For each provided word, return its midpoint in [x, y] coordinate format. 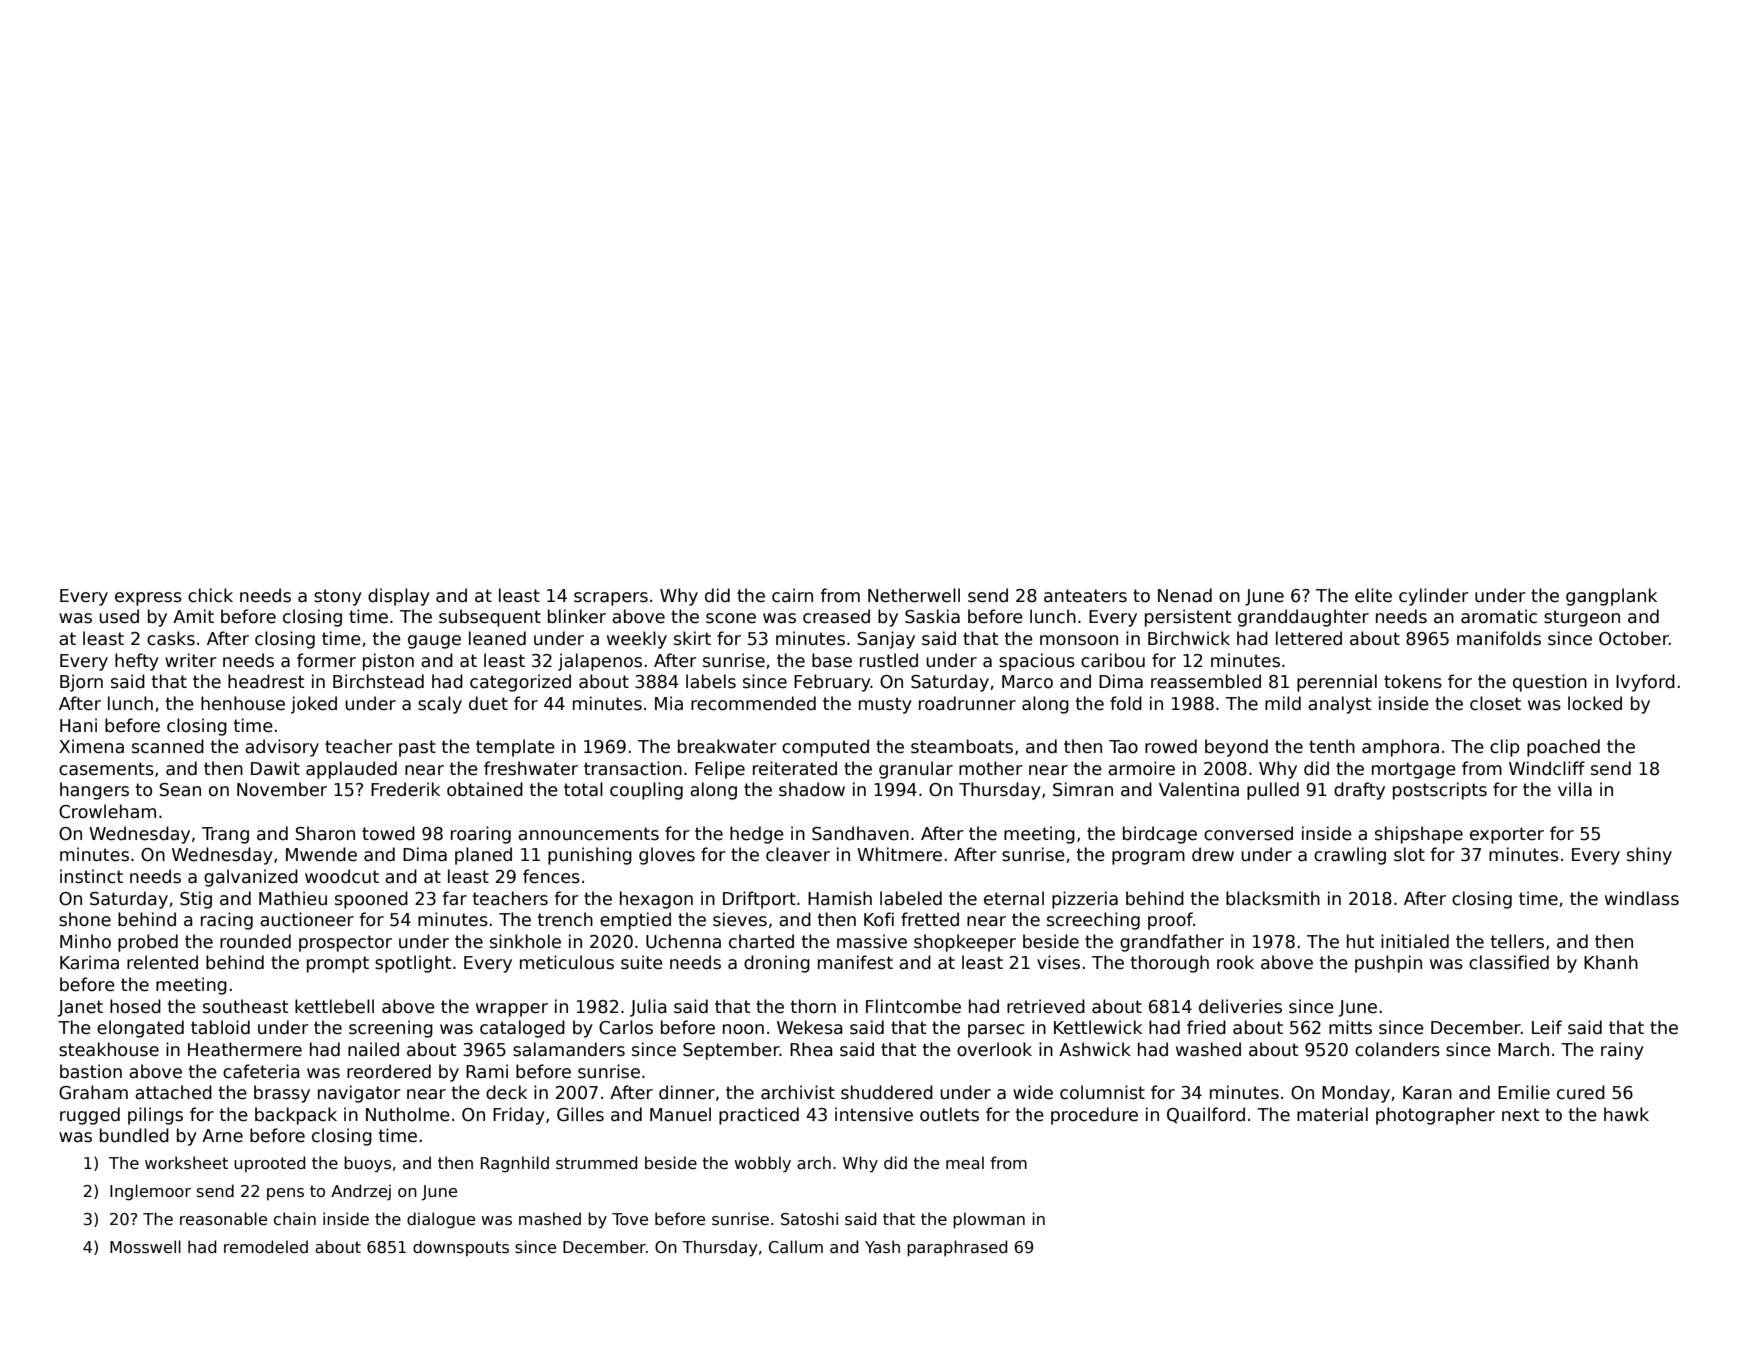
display [399, 597]
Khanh [1611, 962]
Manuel [680, 1114]
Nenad [1185, 595]
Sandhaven [860, 833]
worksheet [186, 1163]
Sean [180, 790]
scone [731, 618]
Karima [89, 962]
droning [777, 964]
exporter [1507, 835]
